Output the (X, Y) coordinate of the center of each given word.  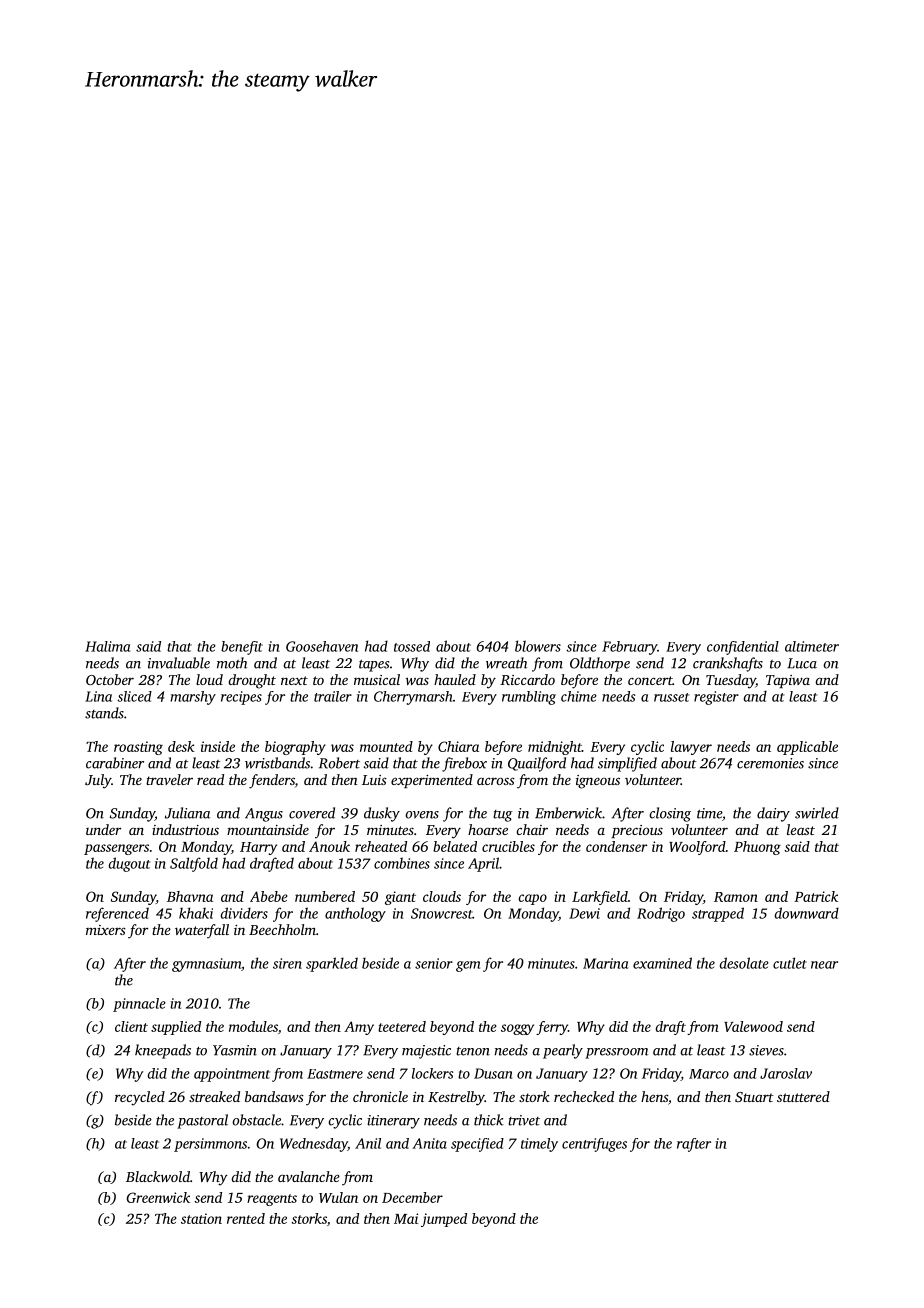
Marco (709, 1074)
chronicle (380, 1096)
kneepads (163, 1051)
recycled (140, 1098)
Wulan (338, 1197)
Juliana (187, 813)
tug (503, 816)
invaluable (179, 663)
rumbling (529, 698)
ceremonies (770, 763)
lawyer (691, 748)
